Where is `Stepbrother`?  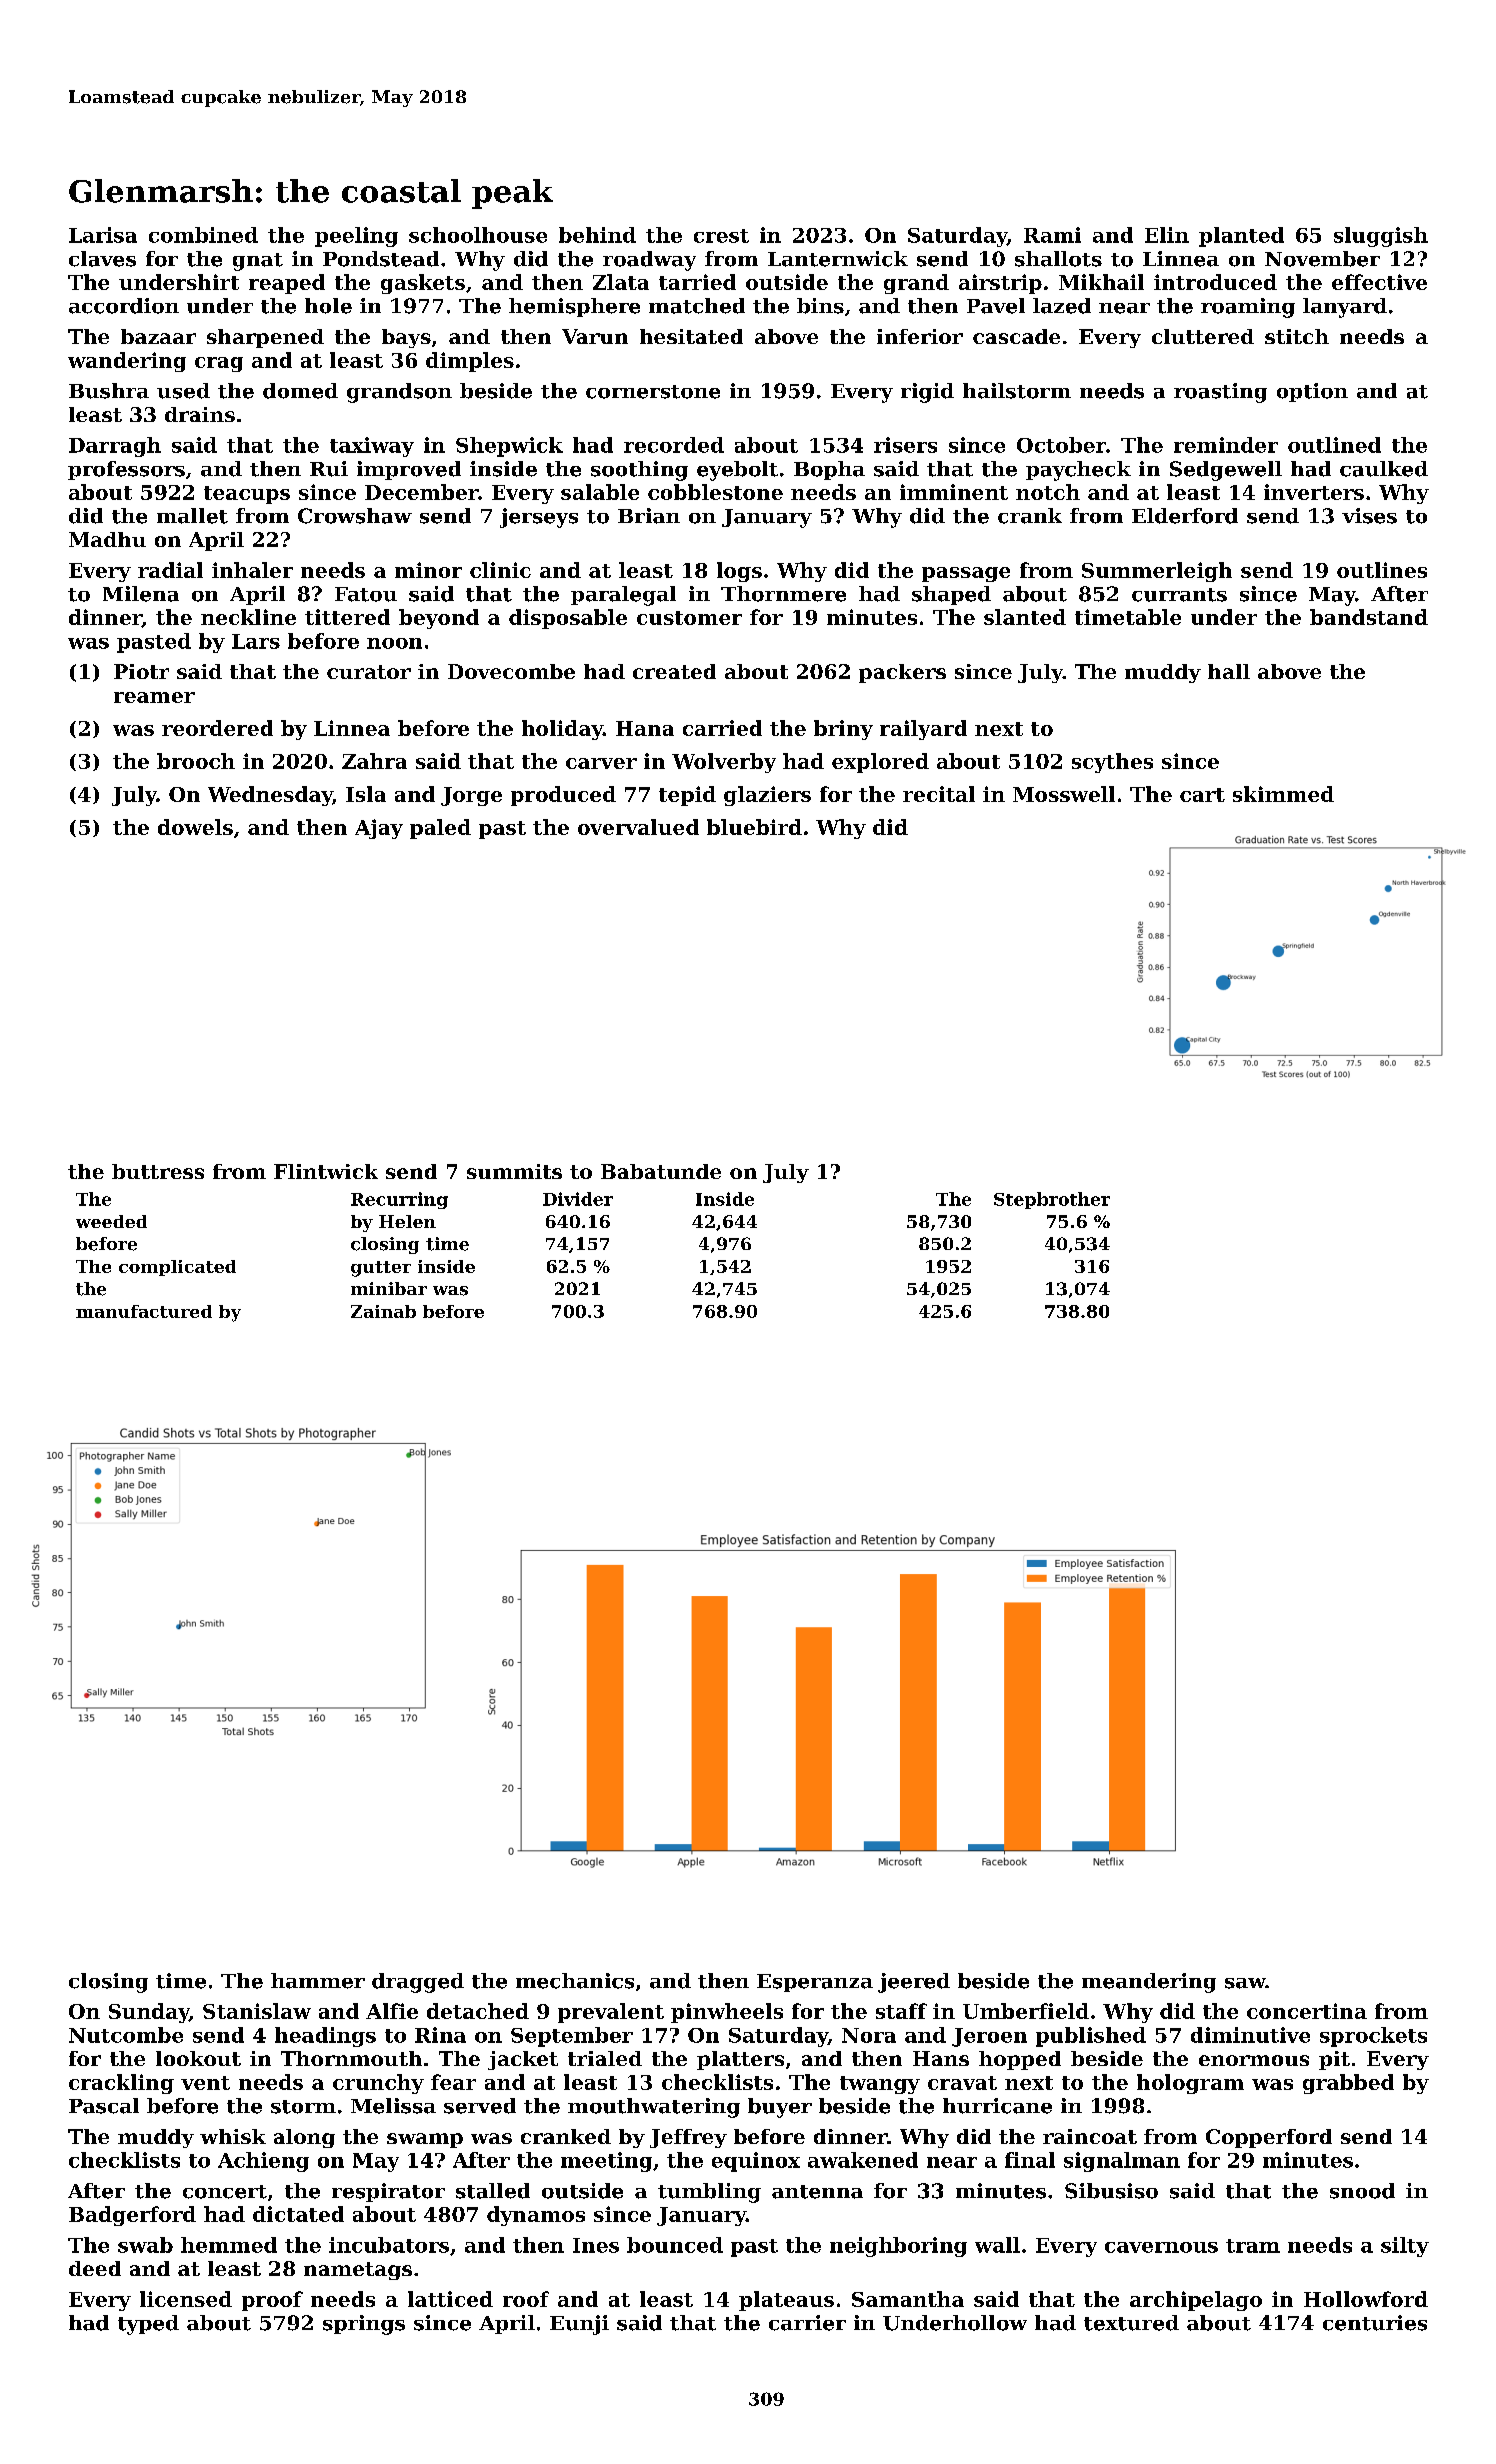 Stepbrother is located at coordinates (1052, 1200).
